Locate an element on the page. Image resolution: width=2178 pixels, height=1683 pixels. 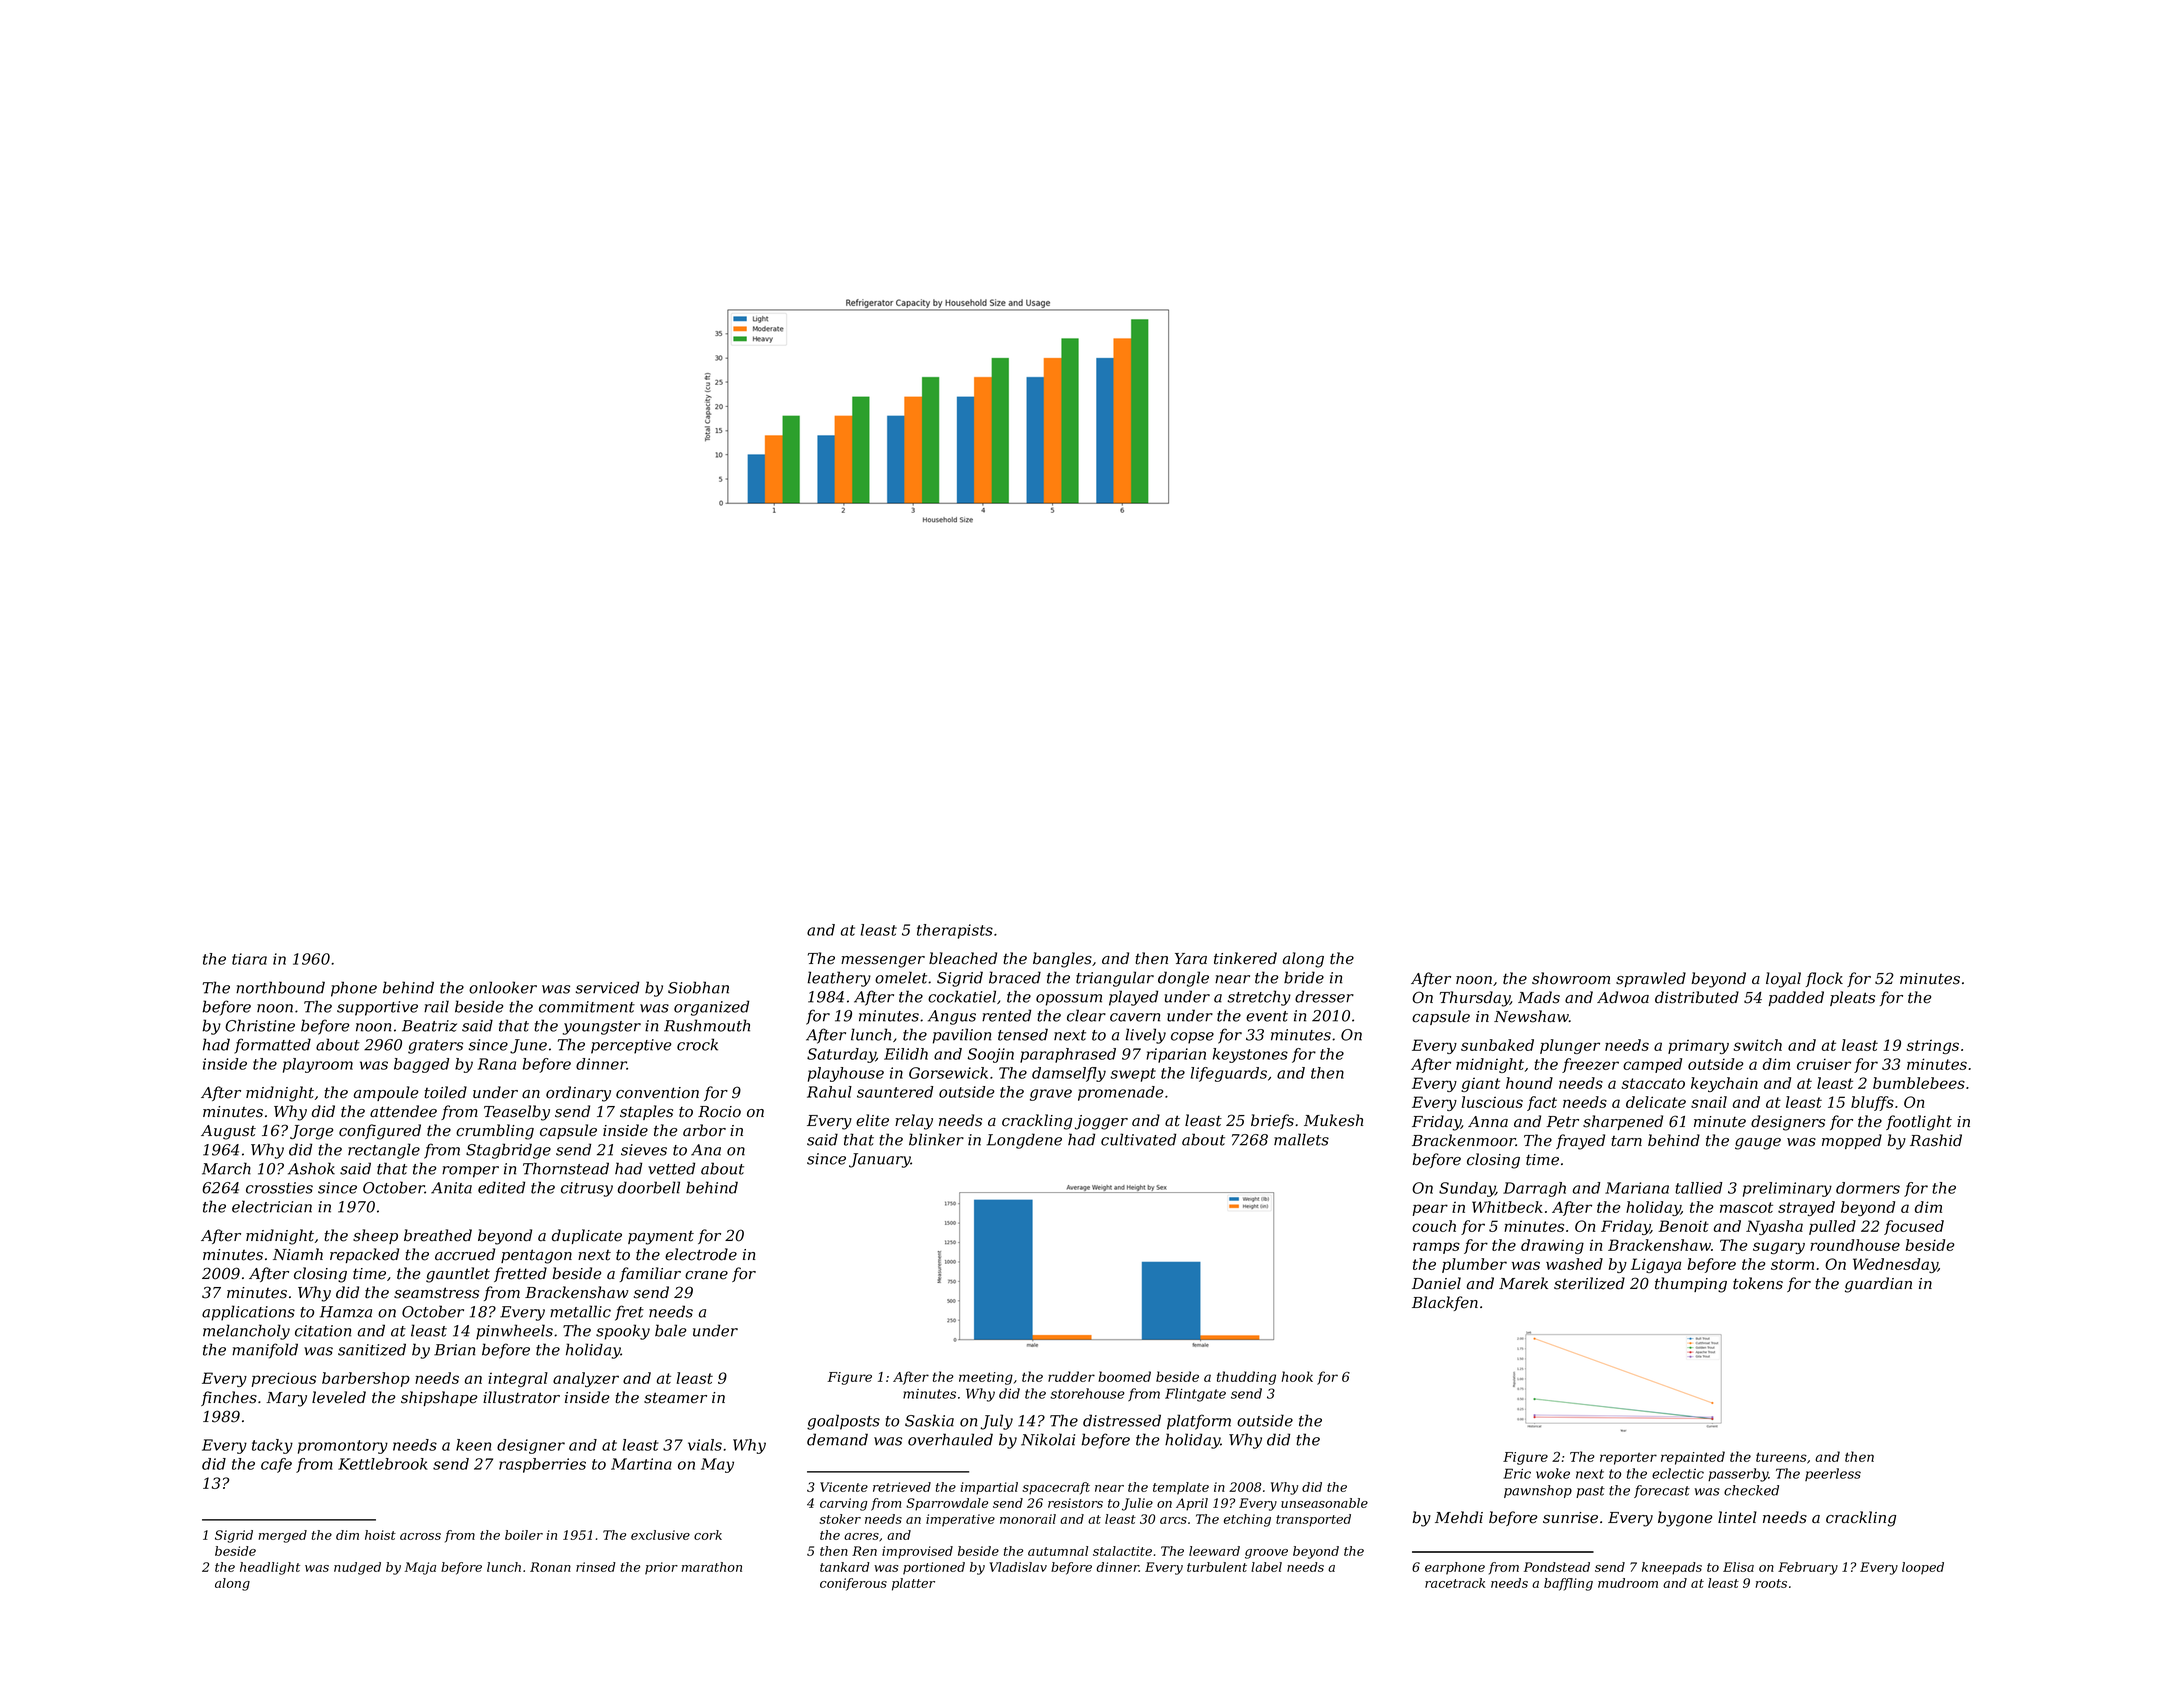
Longdene is located at coordinates (1024, 1141).
